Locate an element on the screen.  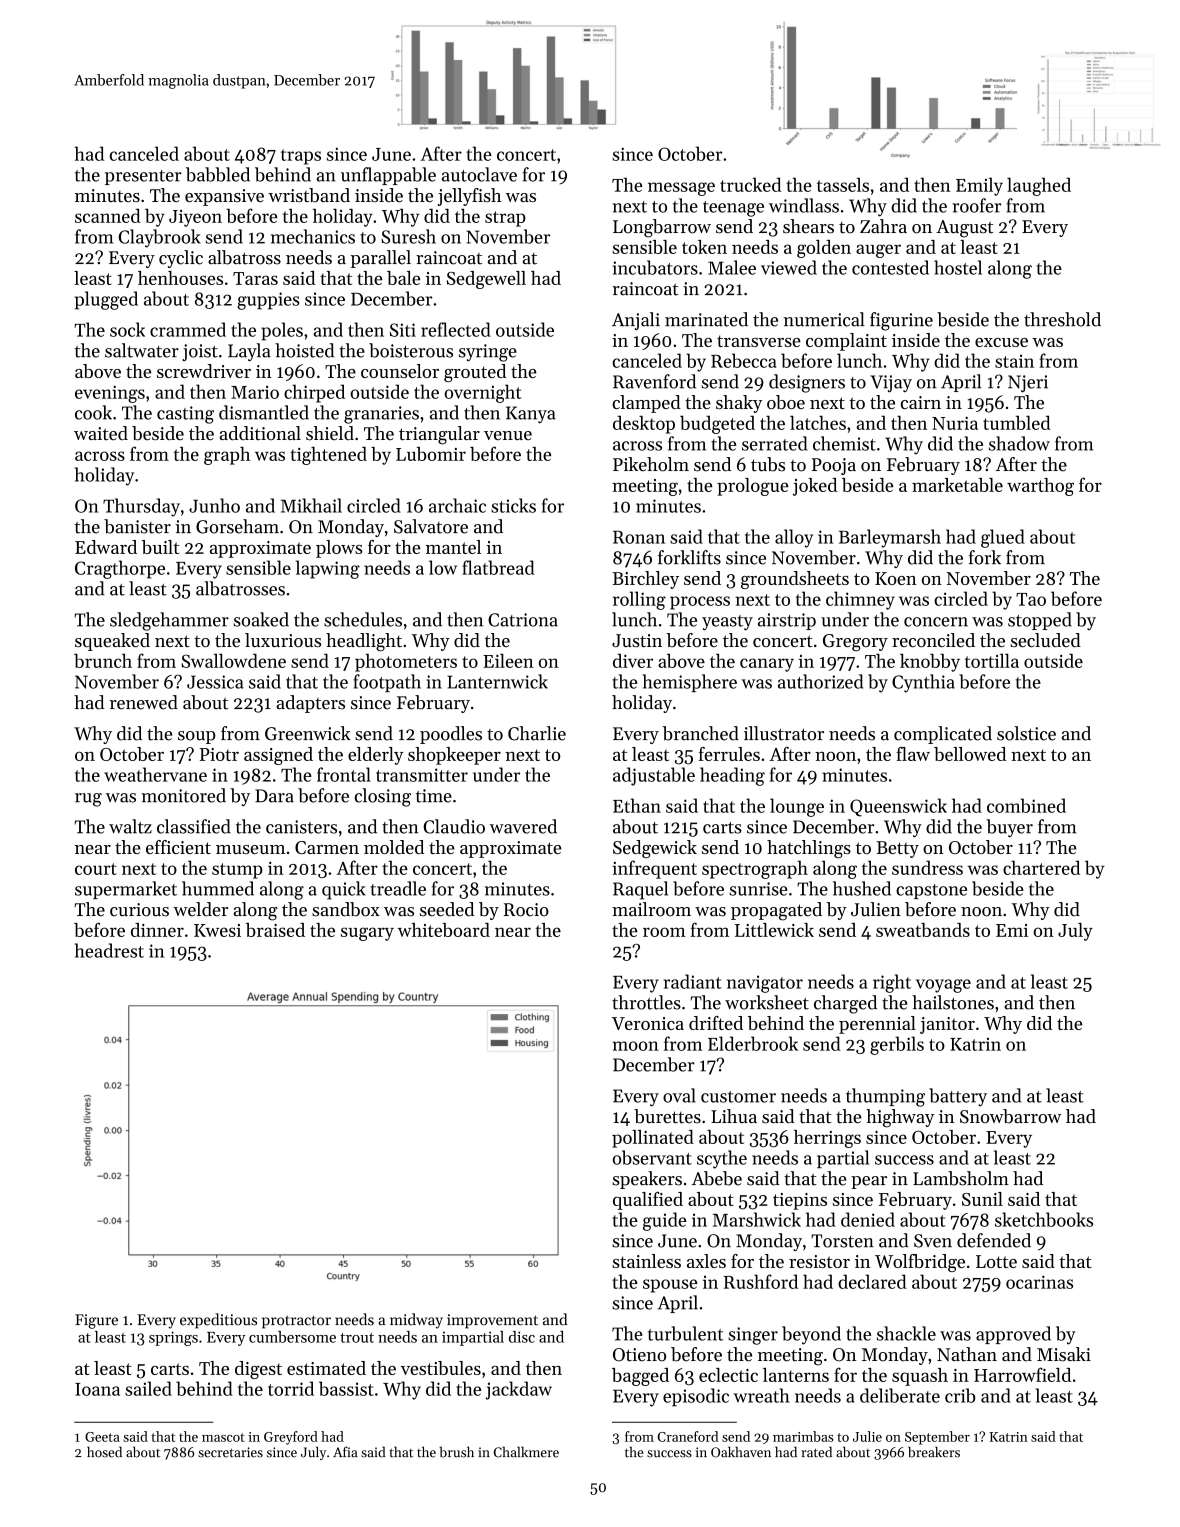
laughed is located at coordinates (1039, 186).
